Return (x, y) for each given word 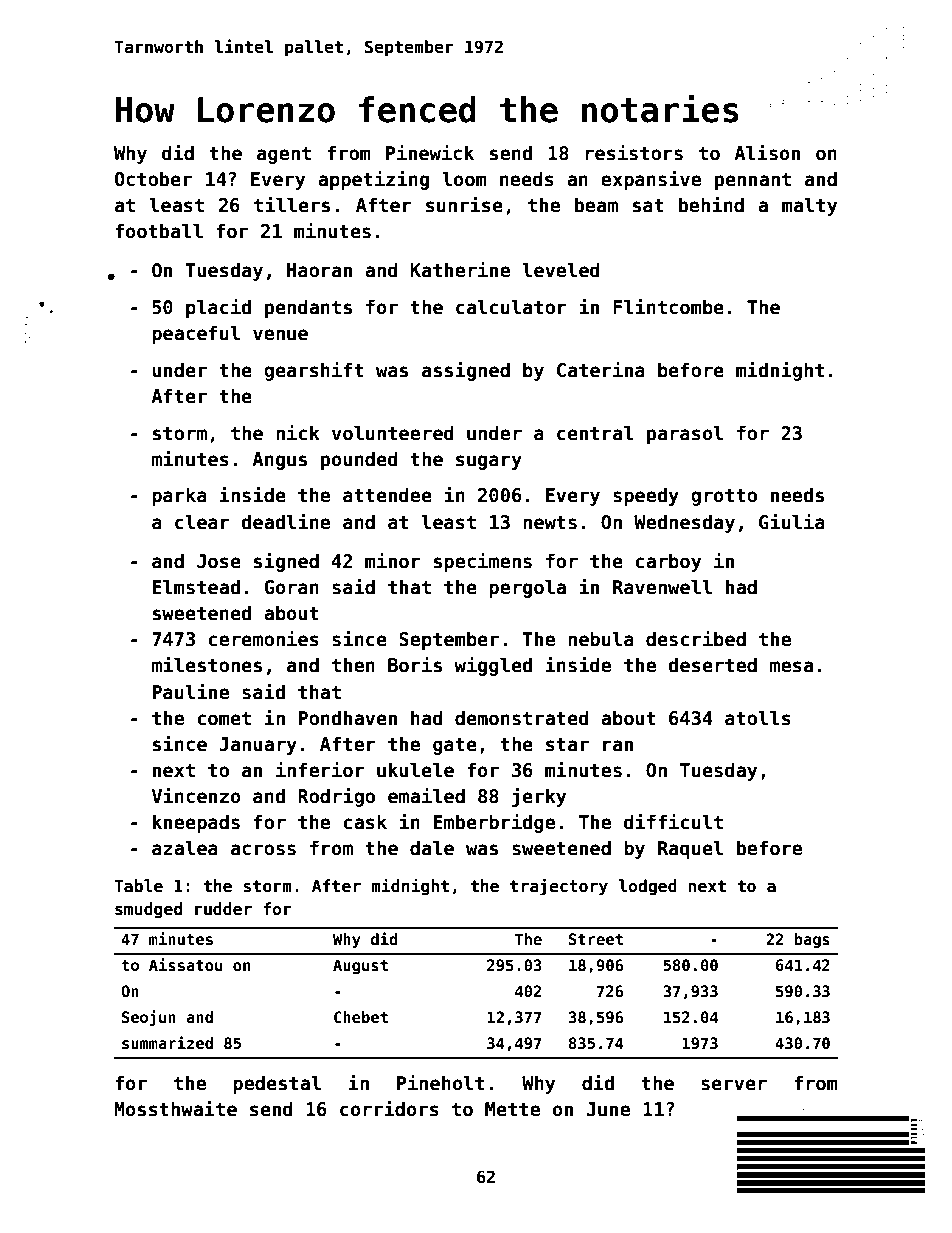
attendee (387, 495)
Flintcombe (668, 307)
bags (812, 940)
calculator (511, 307)
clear (202, 522)
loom (464, 179)
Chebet (361, 1017)
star (567, 745)
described (696, 639)
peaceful (196, 334)
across (263, 850)
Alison (767, 153)
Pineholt (440, 1083)
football (159, 231)
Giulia (792, 522)
